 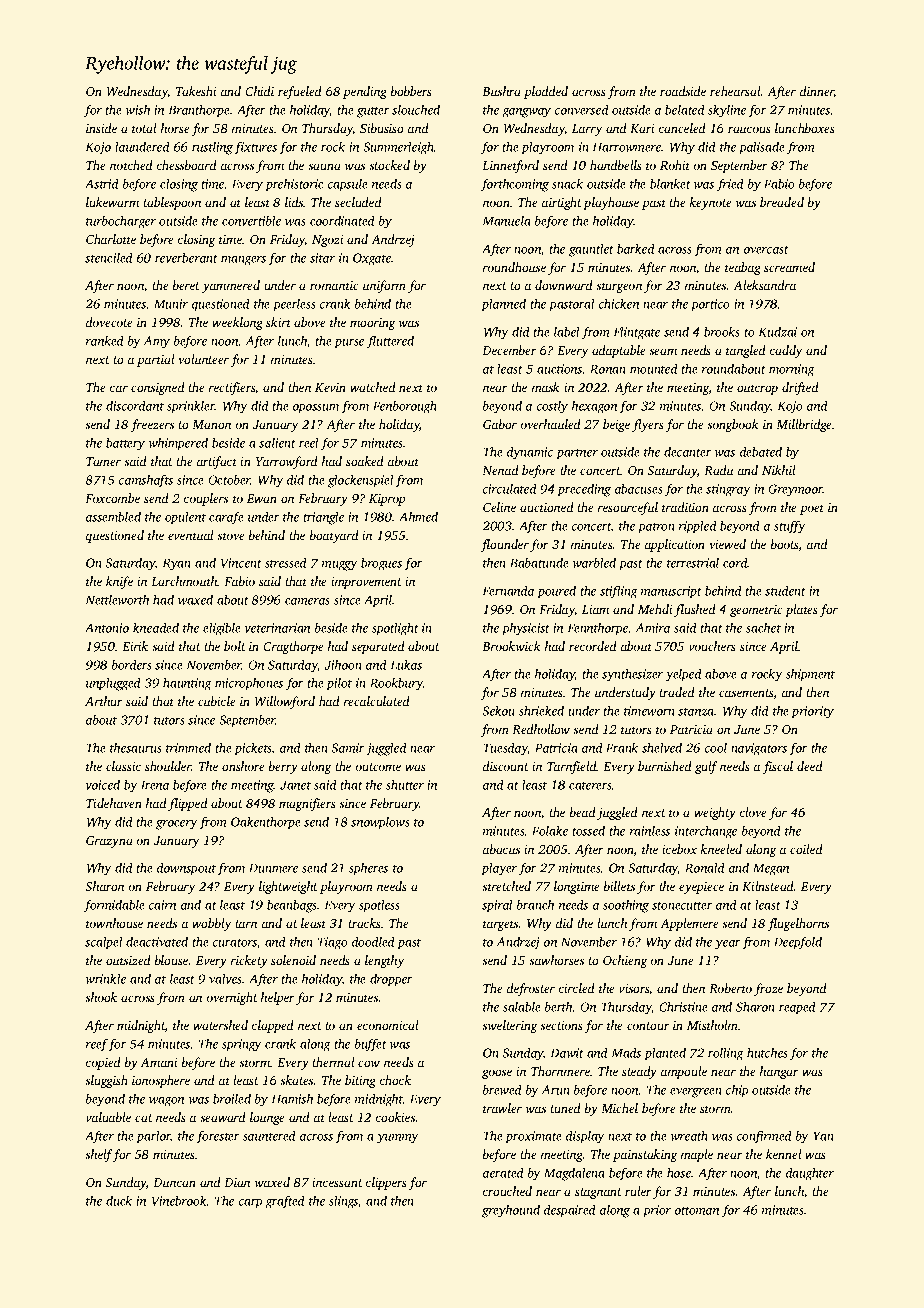 What do you see at coordinates (250, 1204) in the document?
I see `carp` at bounding box center [250, 1204].
